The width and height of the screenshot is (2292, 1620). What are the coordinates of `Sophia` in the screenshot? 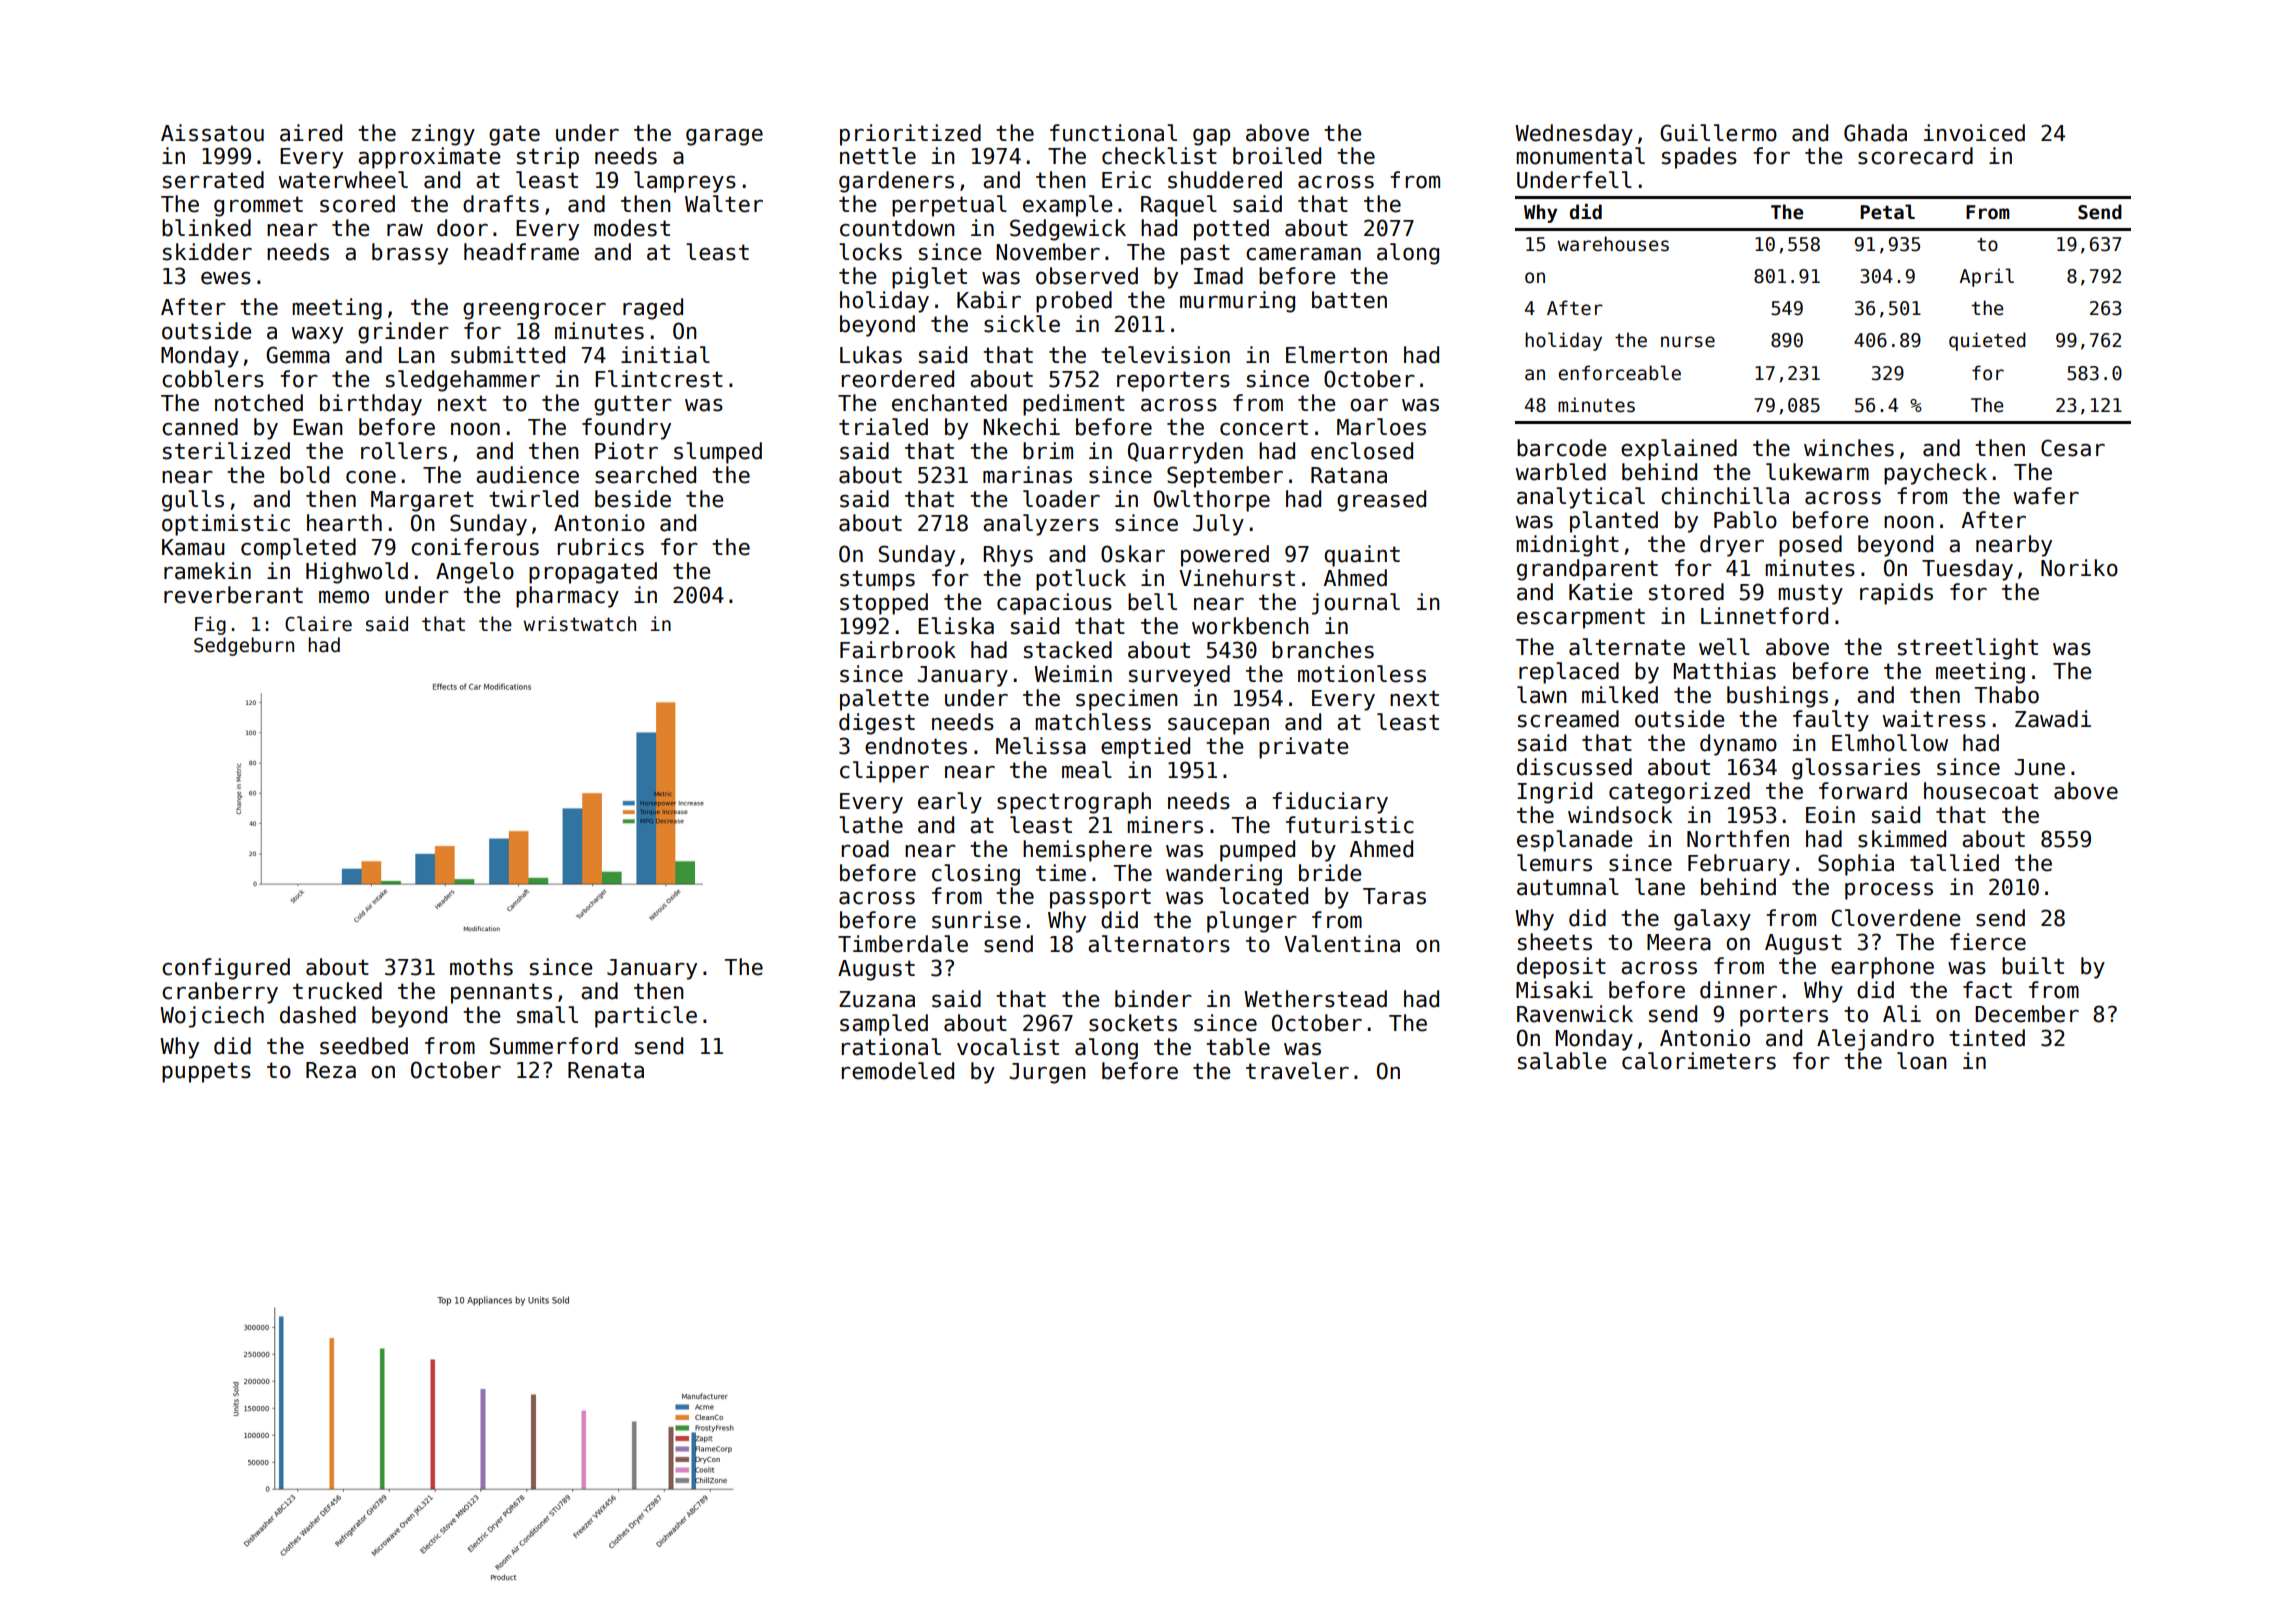 It's located at (1856, 865).
